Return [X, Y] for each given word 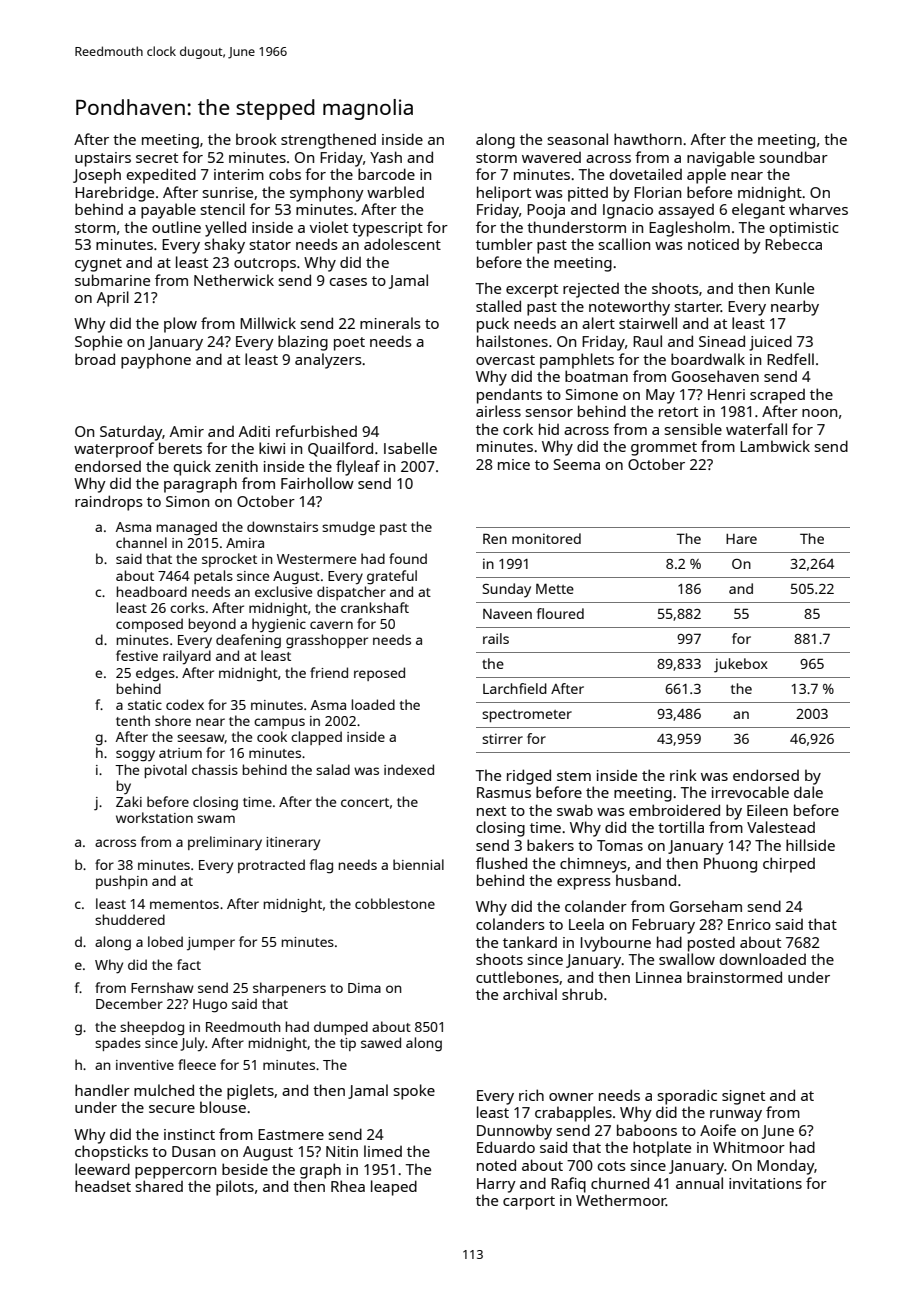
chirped [789, 865]
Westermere [316, 559]
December [129, 1003]
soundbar [794, 157]
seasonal [578, 139]
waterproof [114, 450]
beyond [212, 625]
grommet [664, 449]
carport [529, 1203]
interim [239, 174]
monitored [546, 538]
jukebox [741, 665]
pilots [235, 1188]
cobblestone [395, 903]
